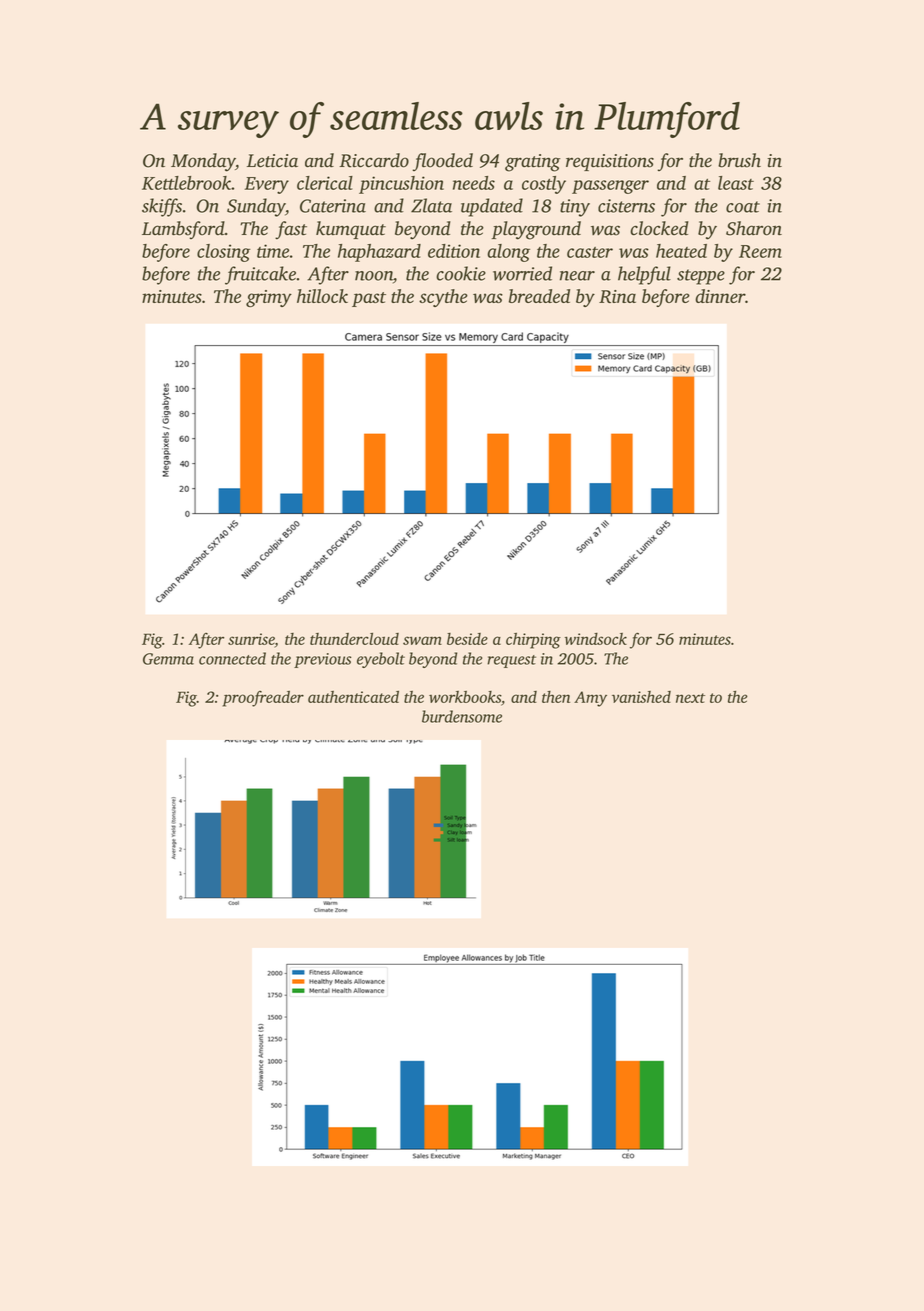 The width and height of the image is (924, 1311). Describe the element at coordinates (272, 161) in the image. I see `Leticia` at that location.
